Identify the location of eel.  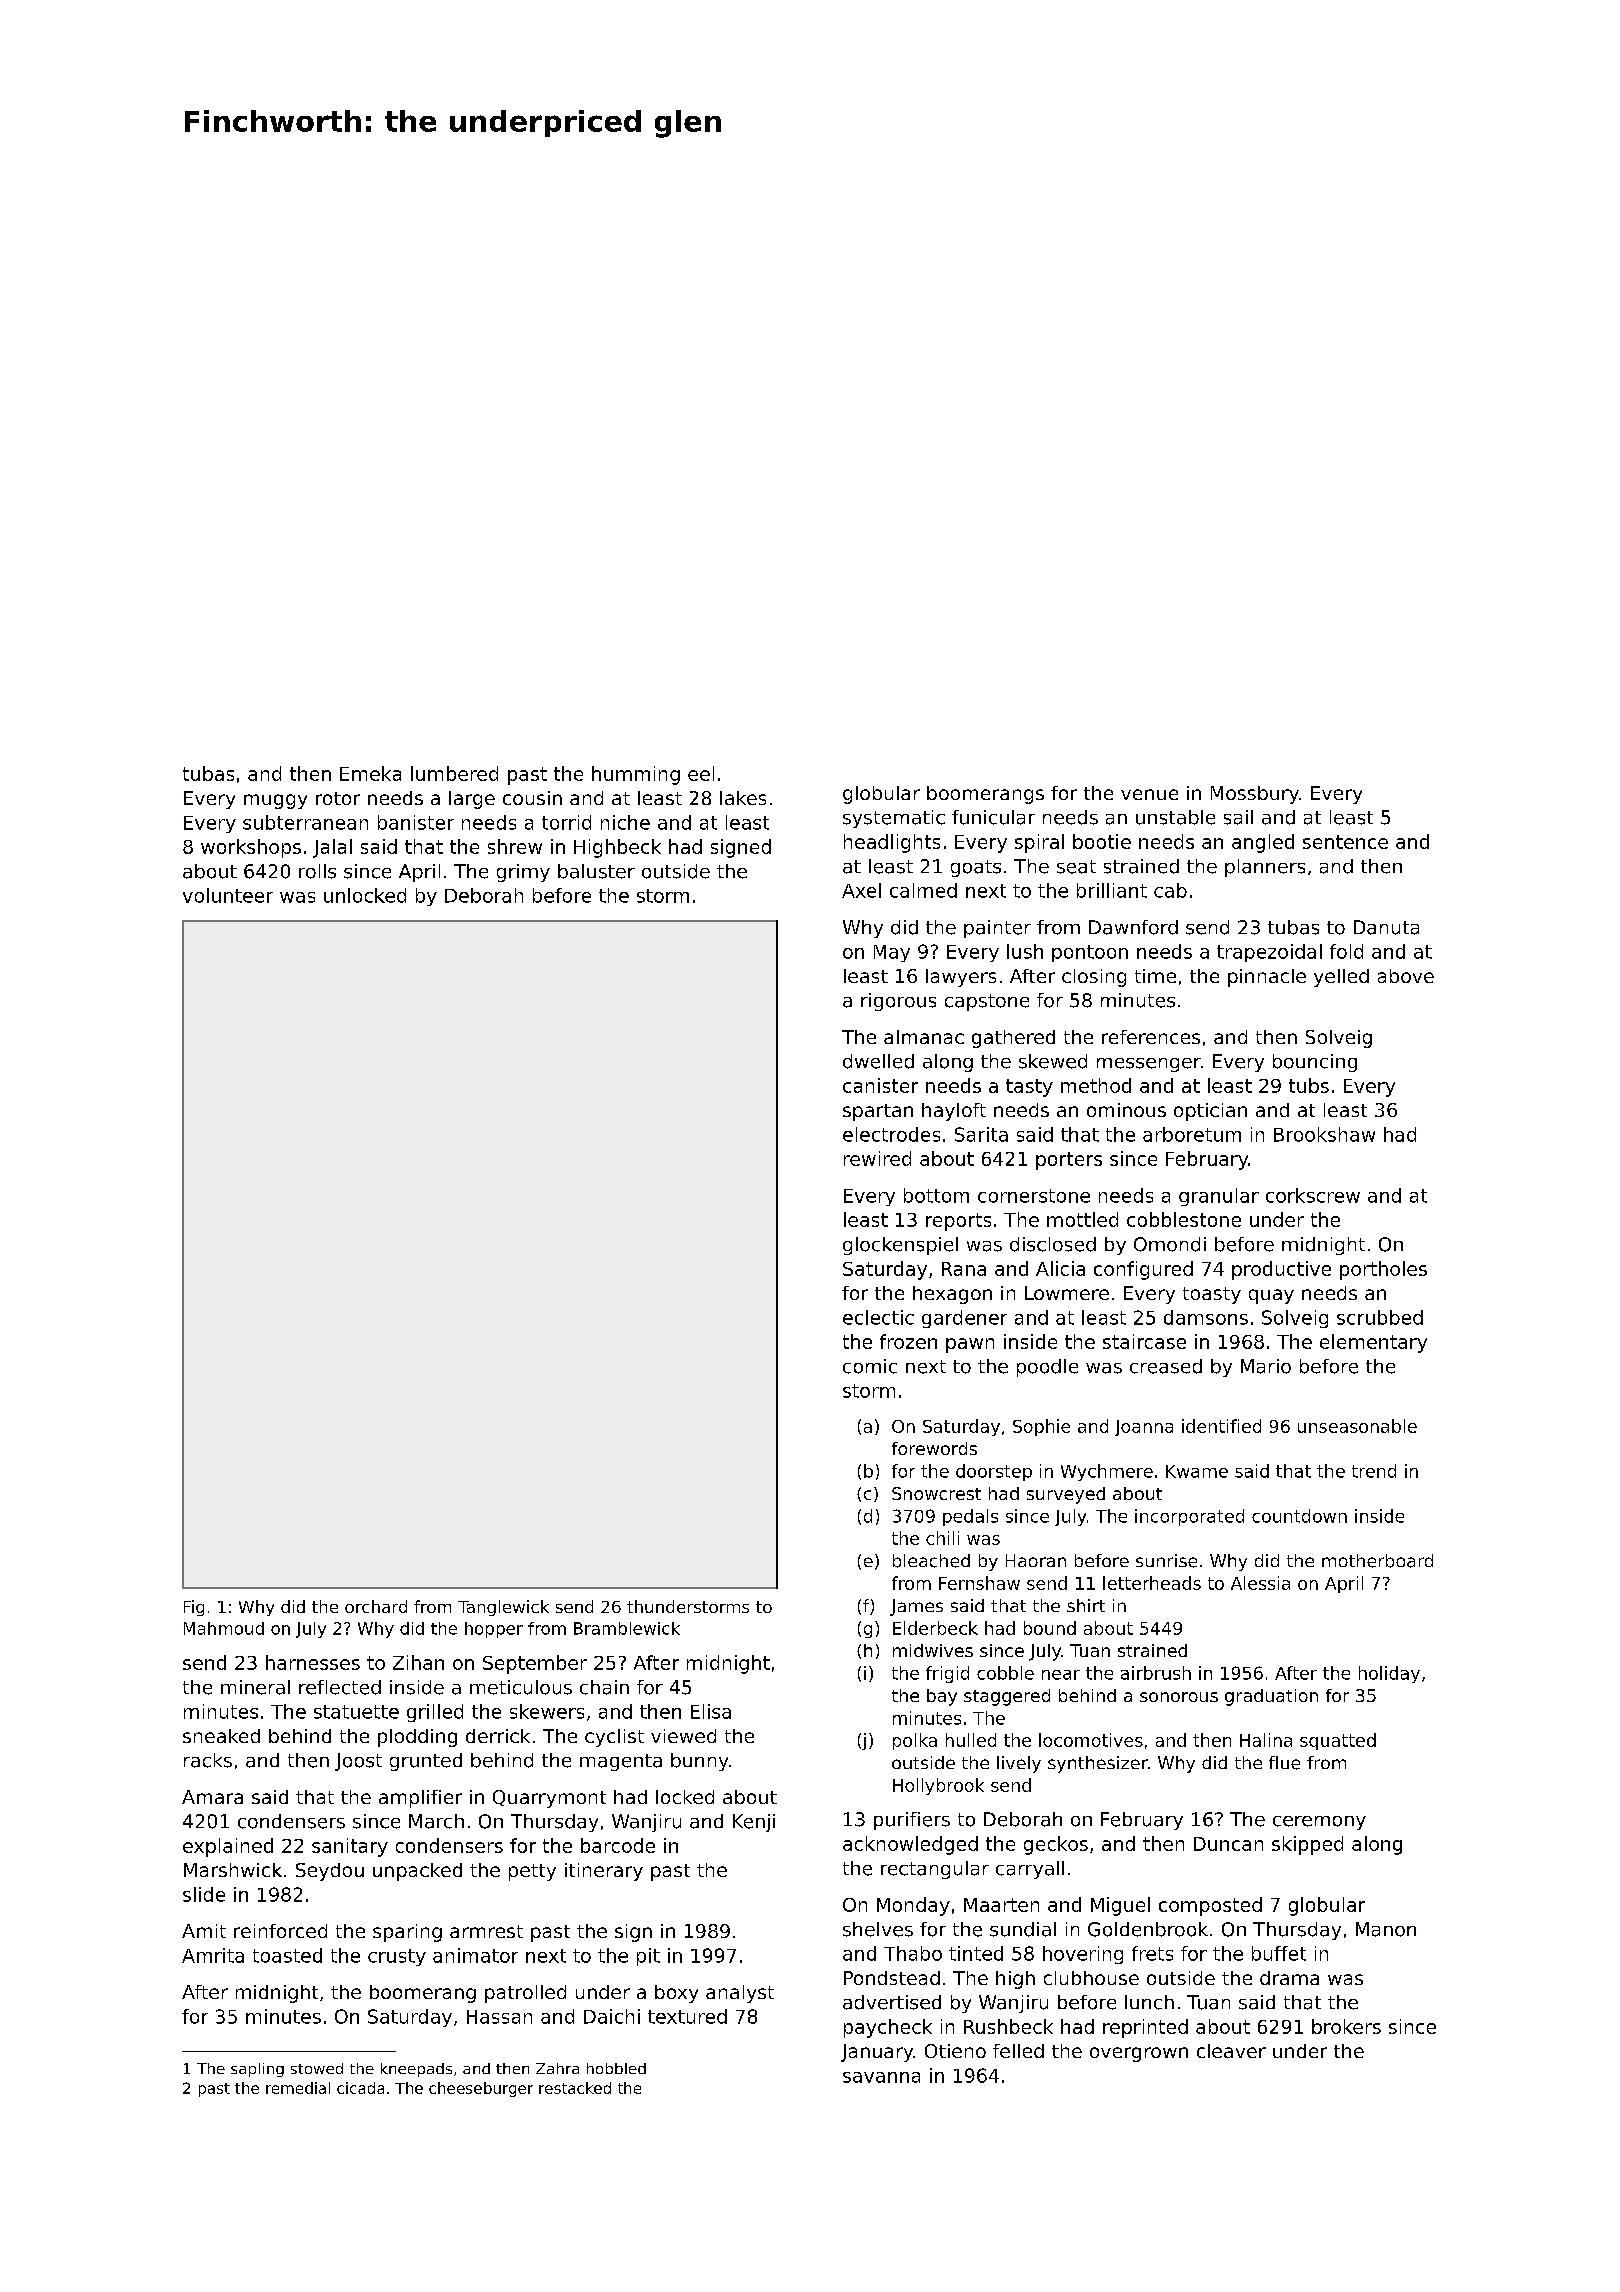
(701, 773).
